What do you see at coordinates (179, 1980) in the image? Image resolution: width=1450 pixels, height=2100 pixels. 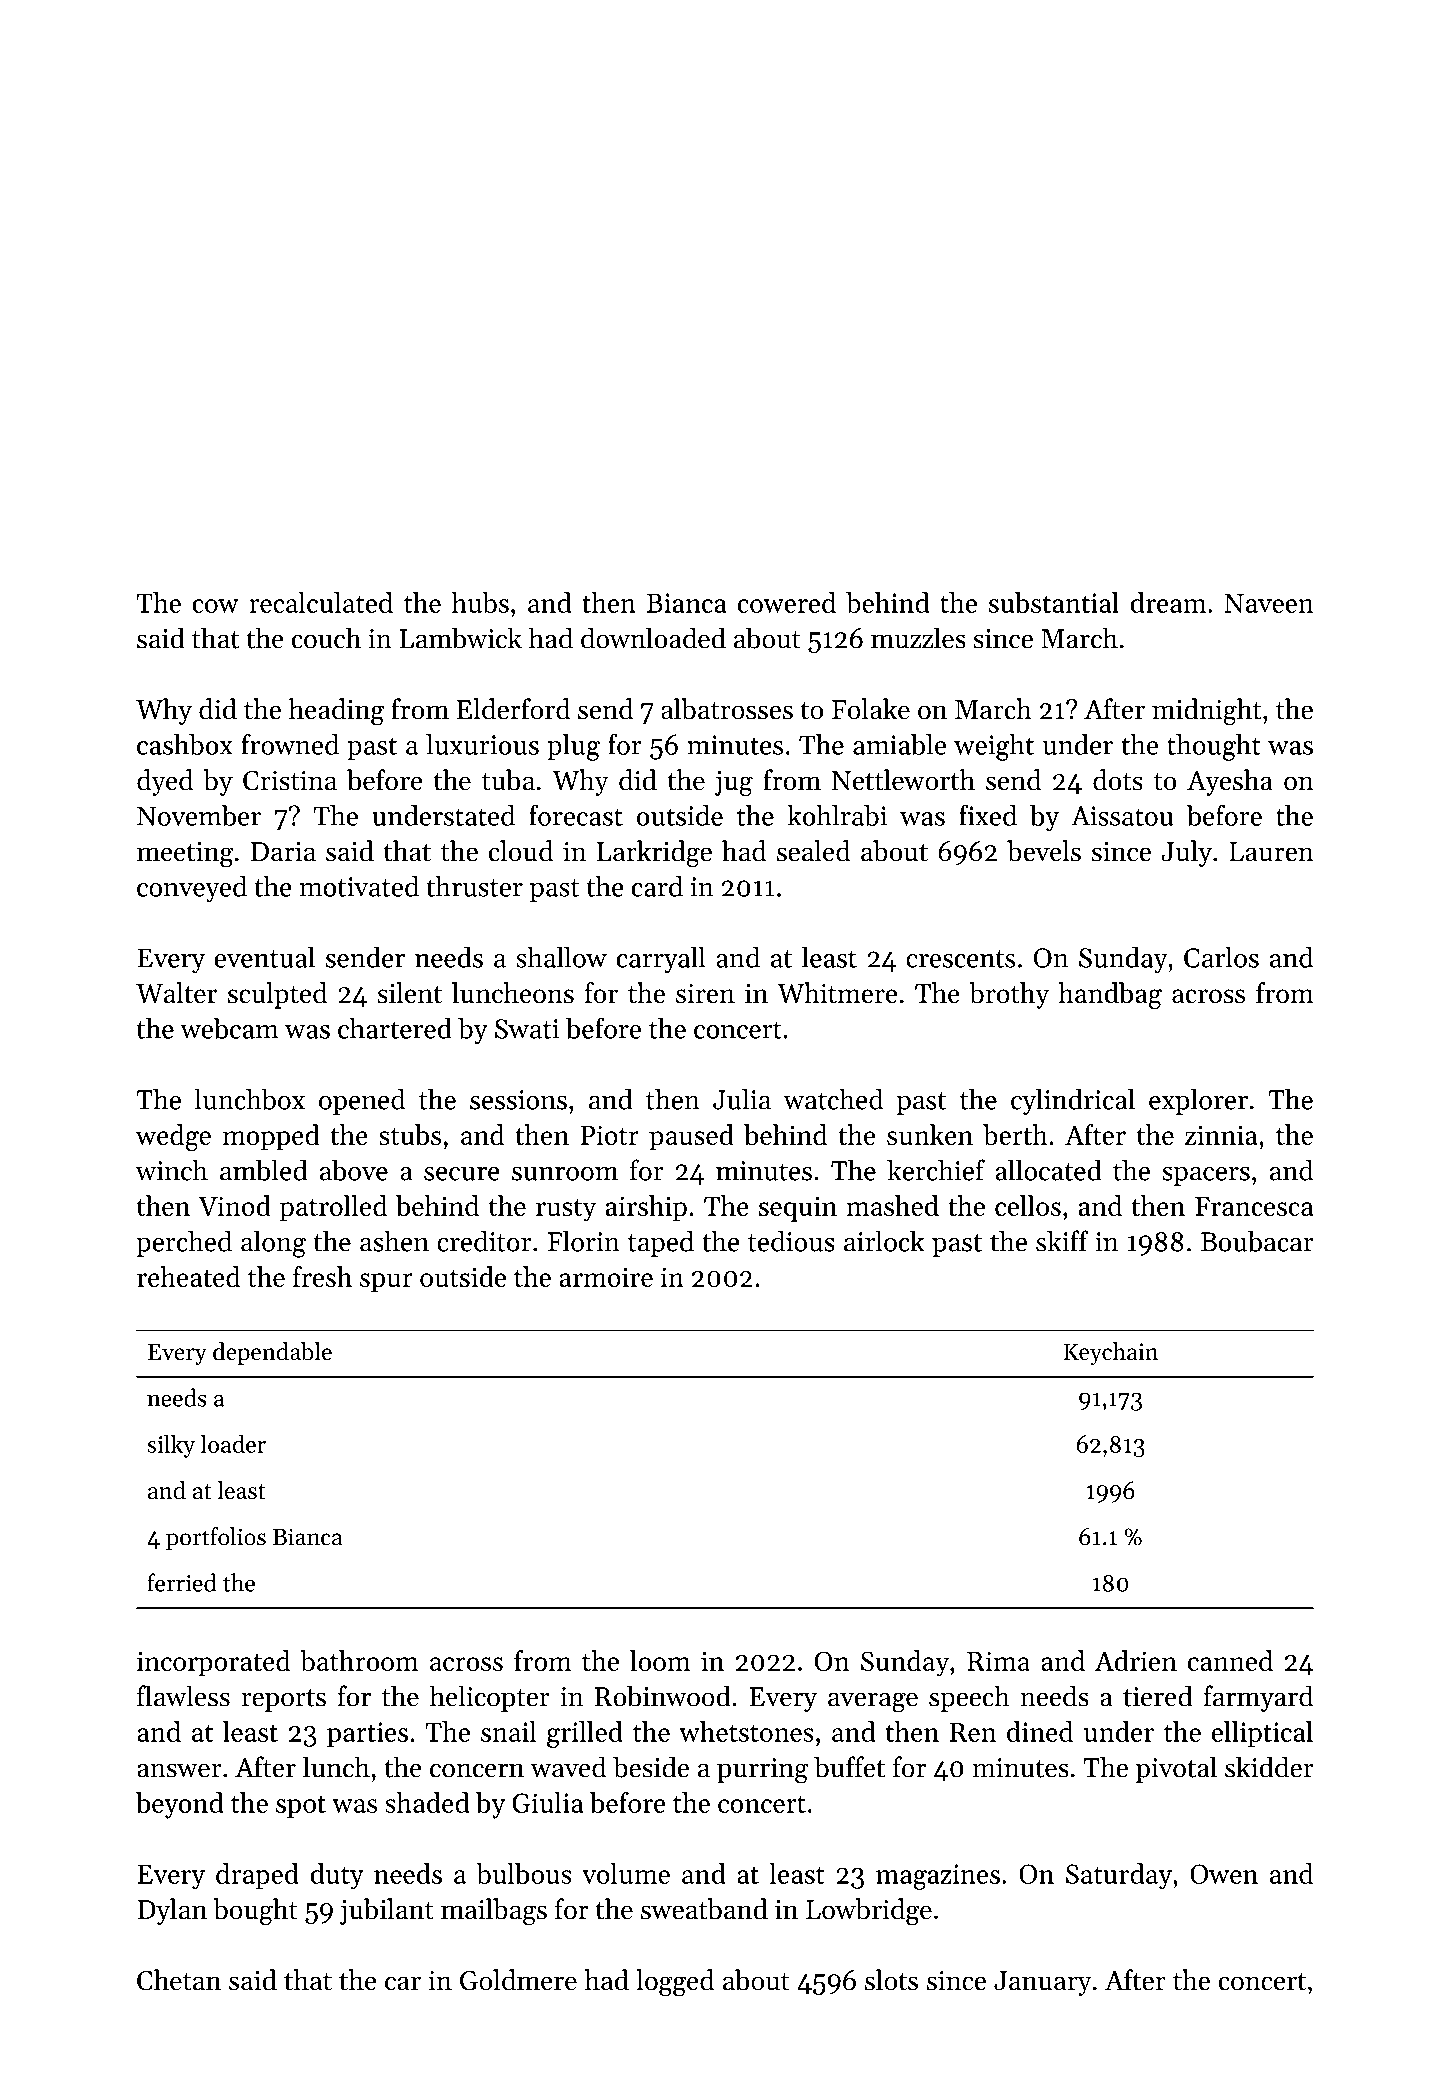 I see `Chetan` at bounding box center [179, 1980].
